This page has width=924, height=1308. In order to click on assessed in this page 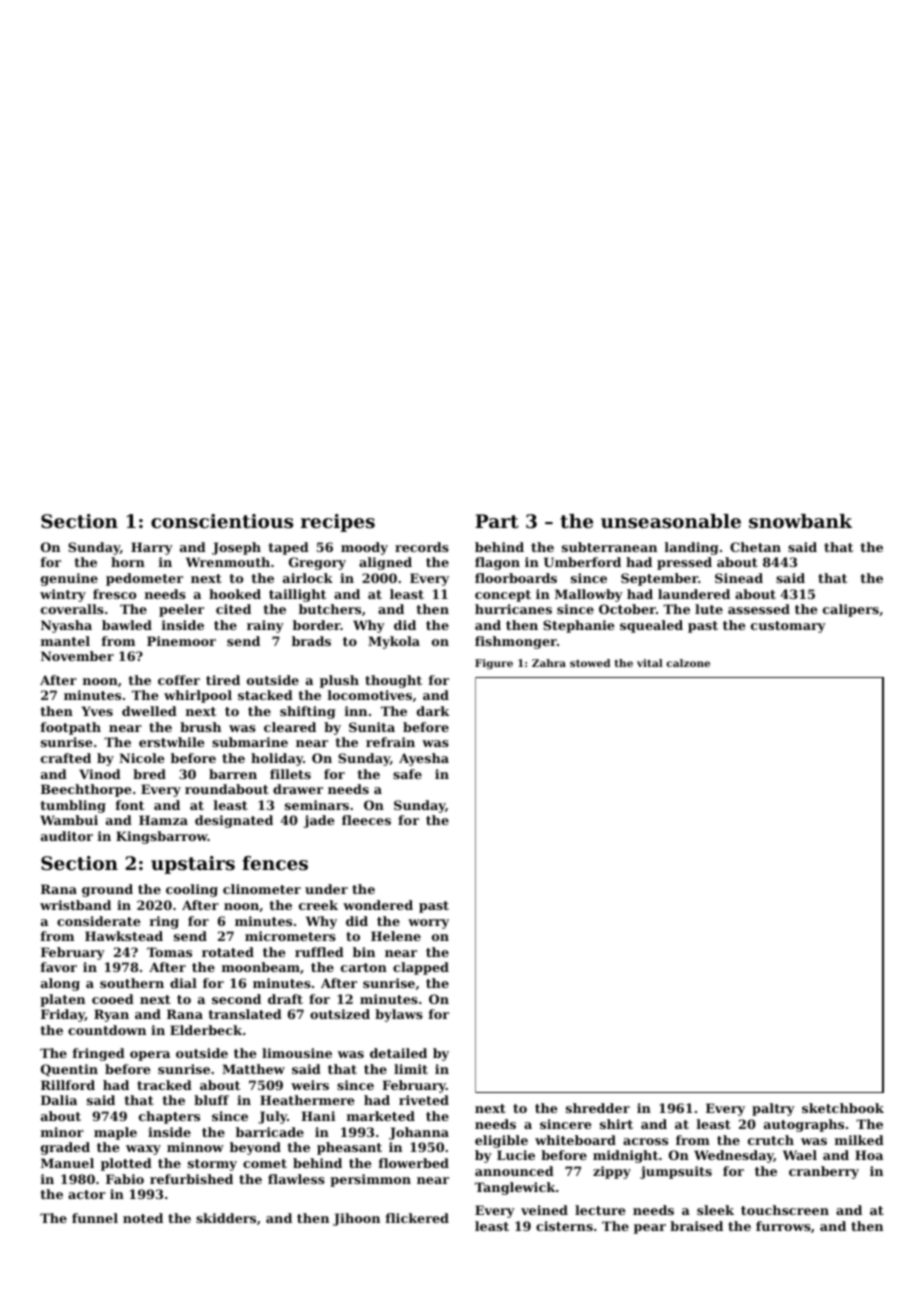, I will do `click(759, 609)`.
